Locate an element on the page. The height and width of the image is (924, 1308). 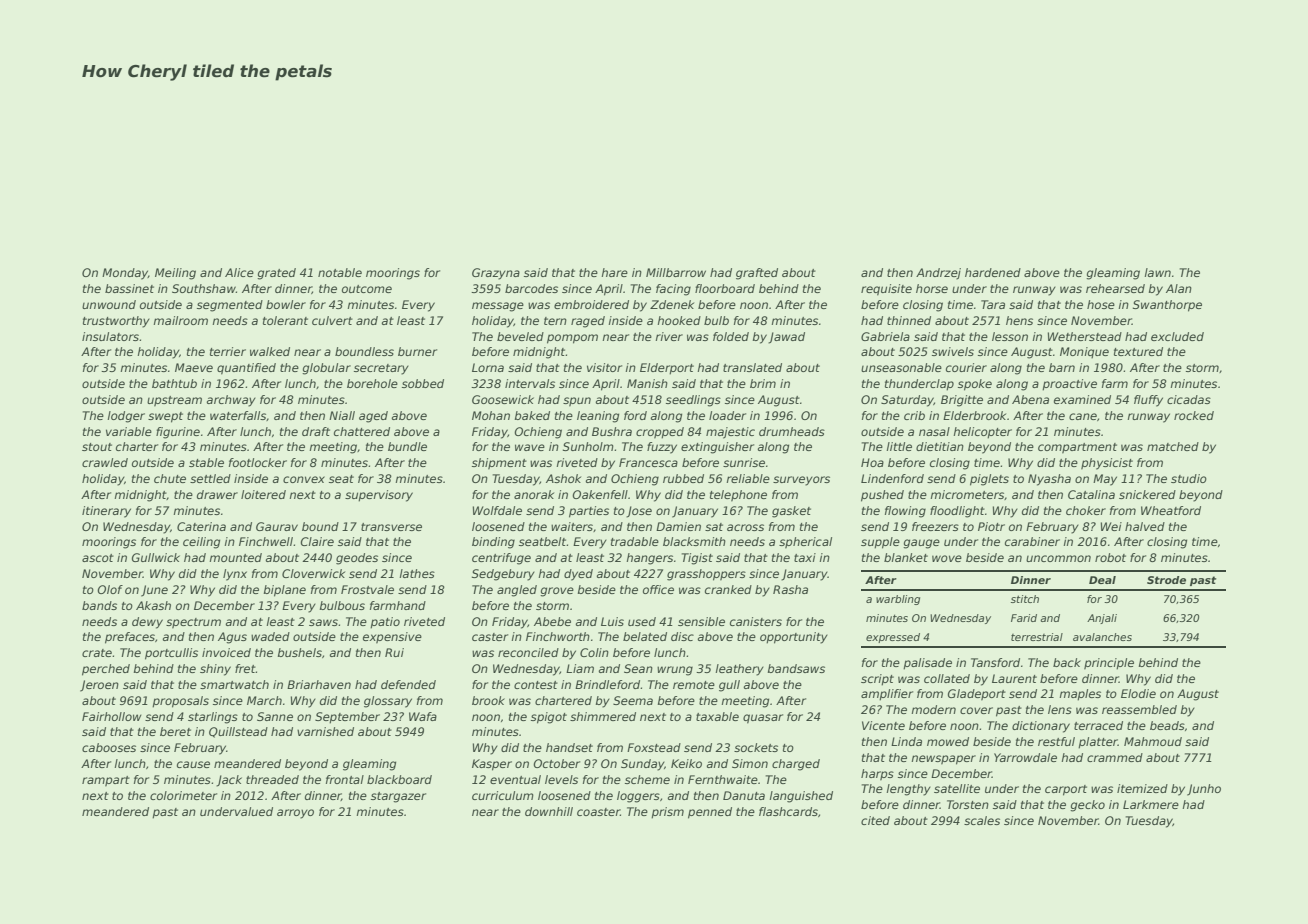
gecko is located at coordinates (1087, 806).
